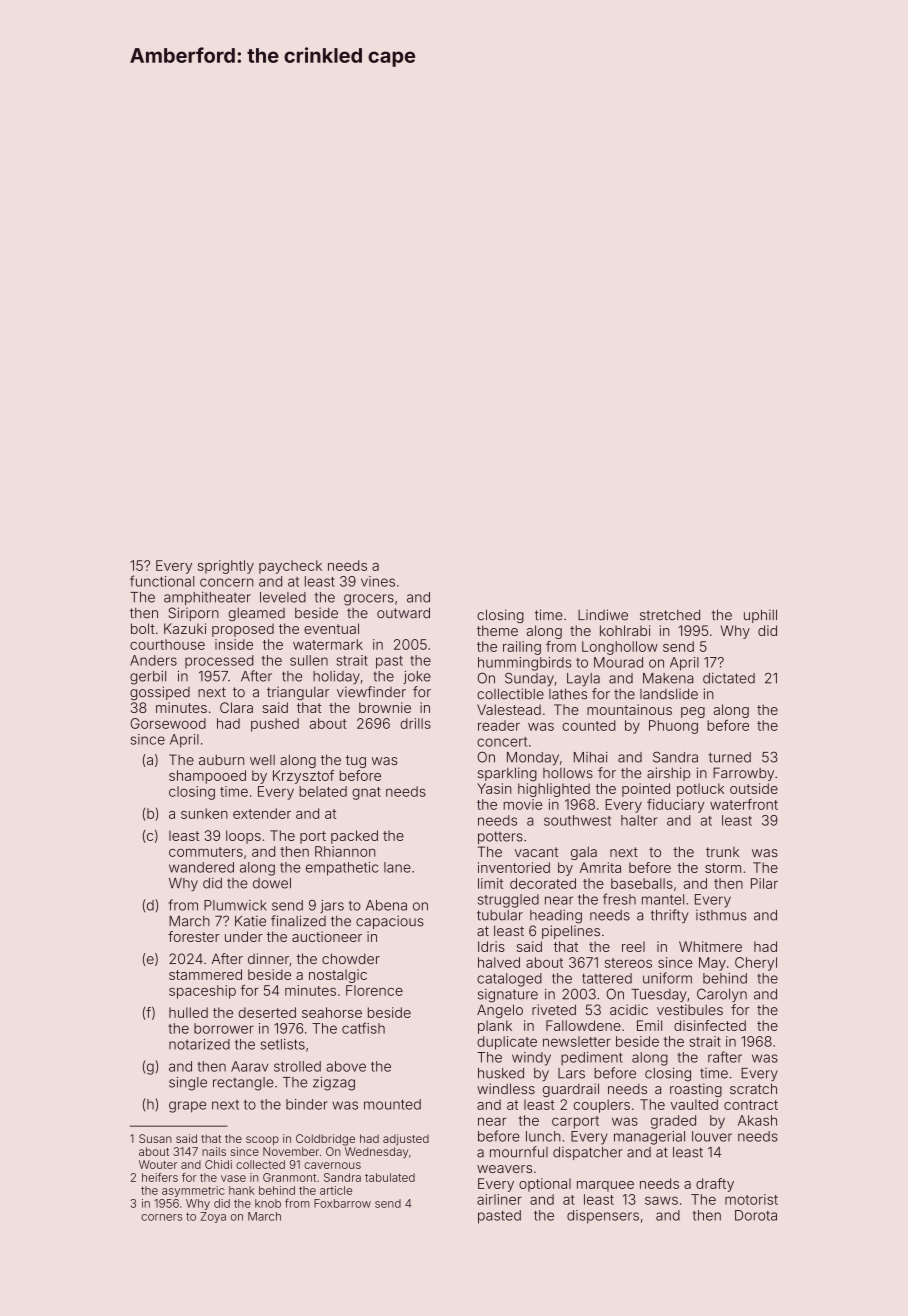 This screenshot has width=908, height=1316. What do you see at coordinates (218, 1164) in the screenshot?
I see `Chidi` at bounding box center [218, 1164].
